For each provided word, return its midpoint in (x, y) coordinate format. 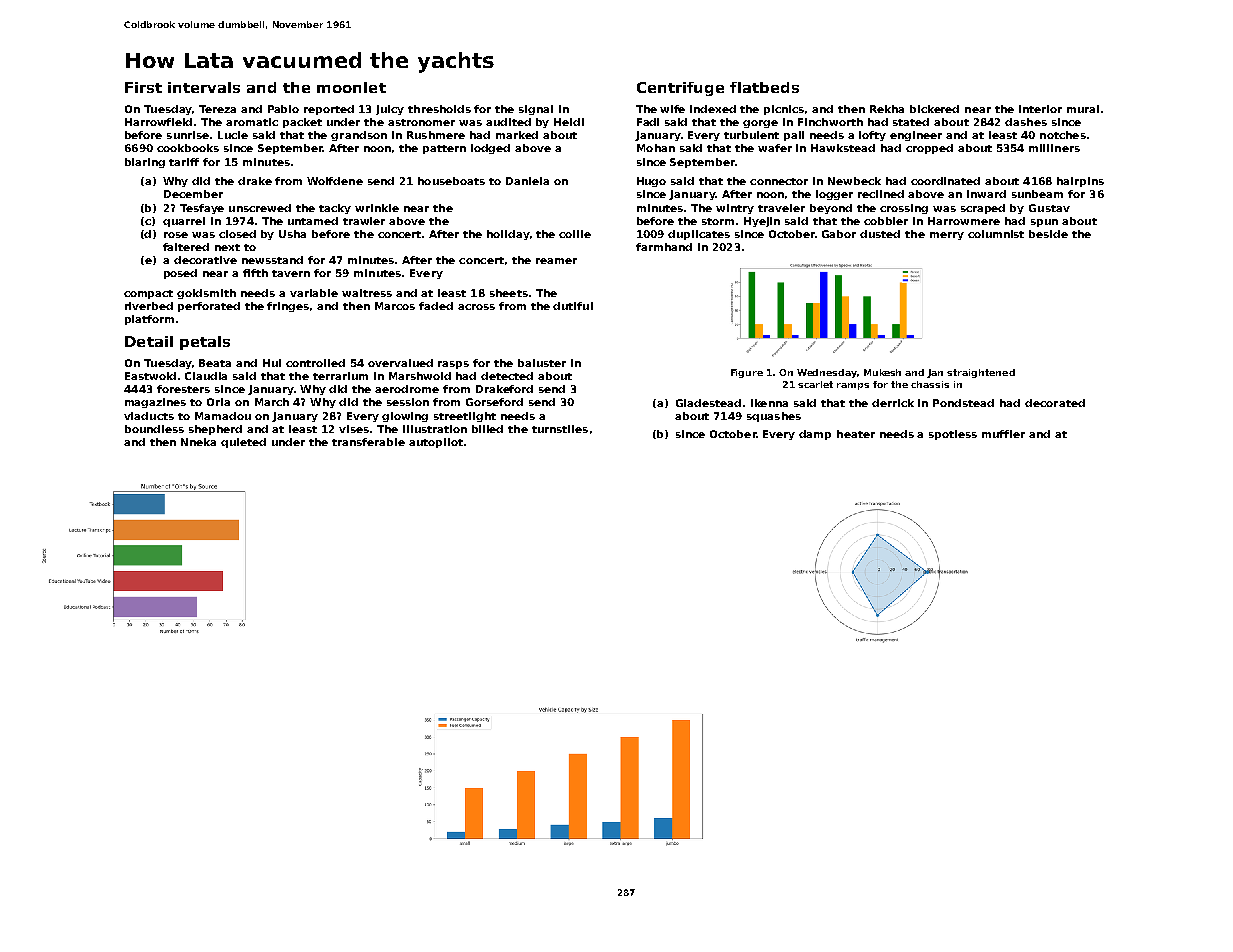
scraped (983, 209)
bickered (934, 109)
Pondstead (963, 403)
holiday (508, 235)
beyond (831, 209)
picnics (784, 110)
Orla (218, 402)
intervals (204, 87)
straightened (981, 373)
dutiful (573, 306)
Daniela (527, 181)
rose (176, 235)
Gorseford (494, 402)
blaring (145, 163)
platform (149, 320)
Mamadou (223, 416)
